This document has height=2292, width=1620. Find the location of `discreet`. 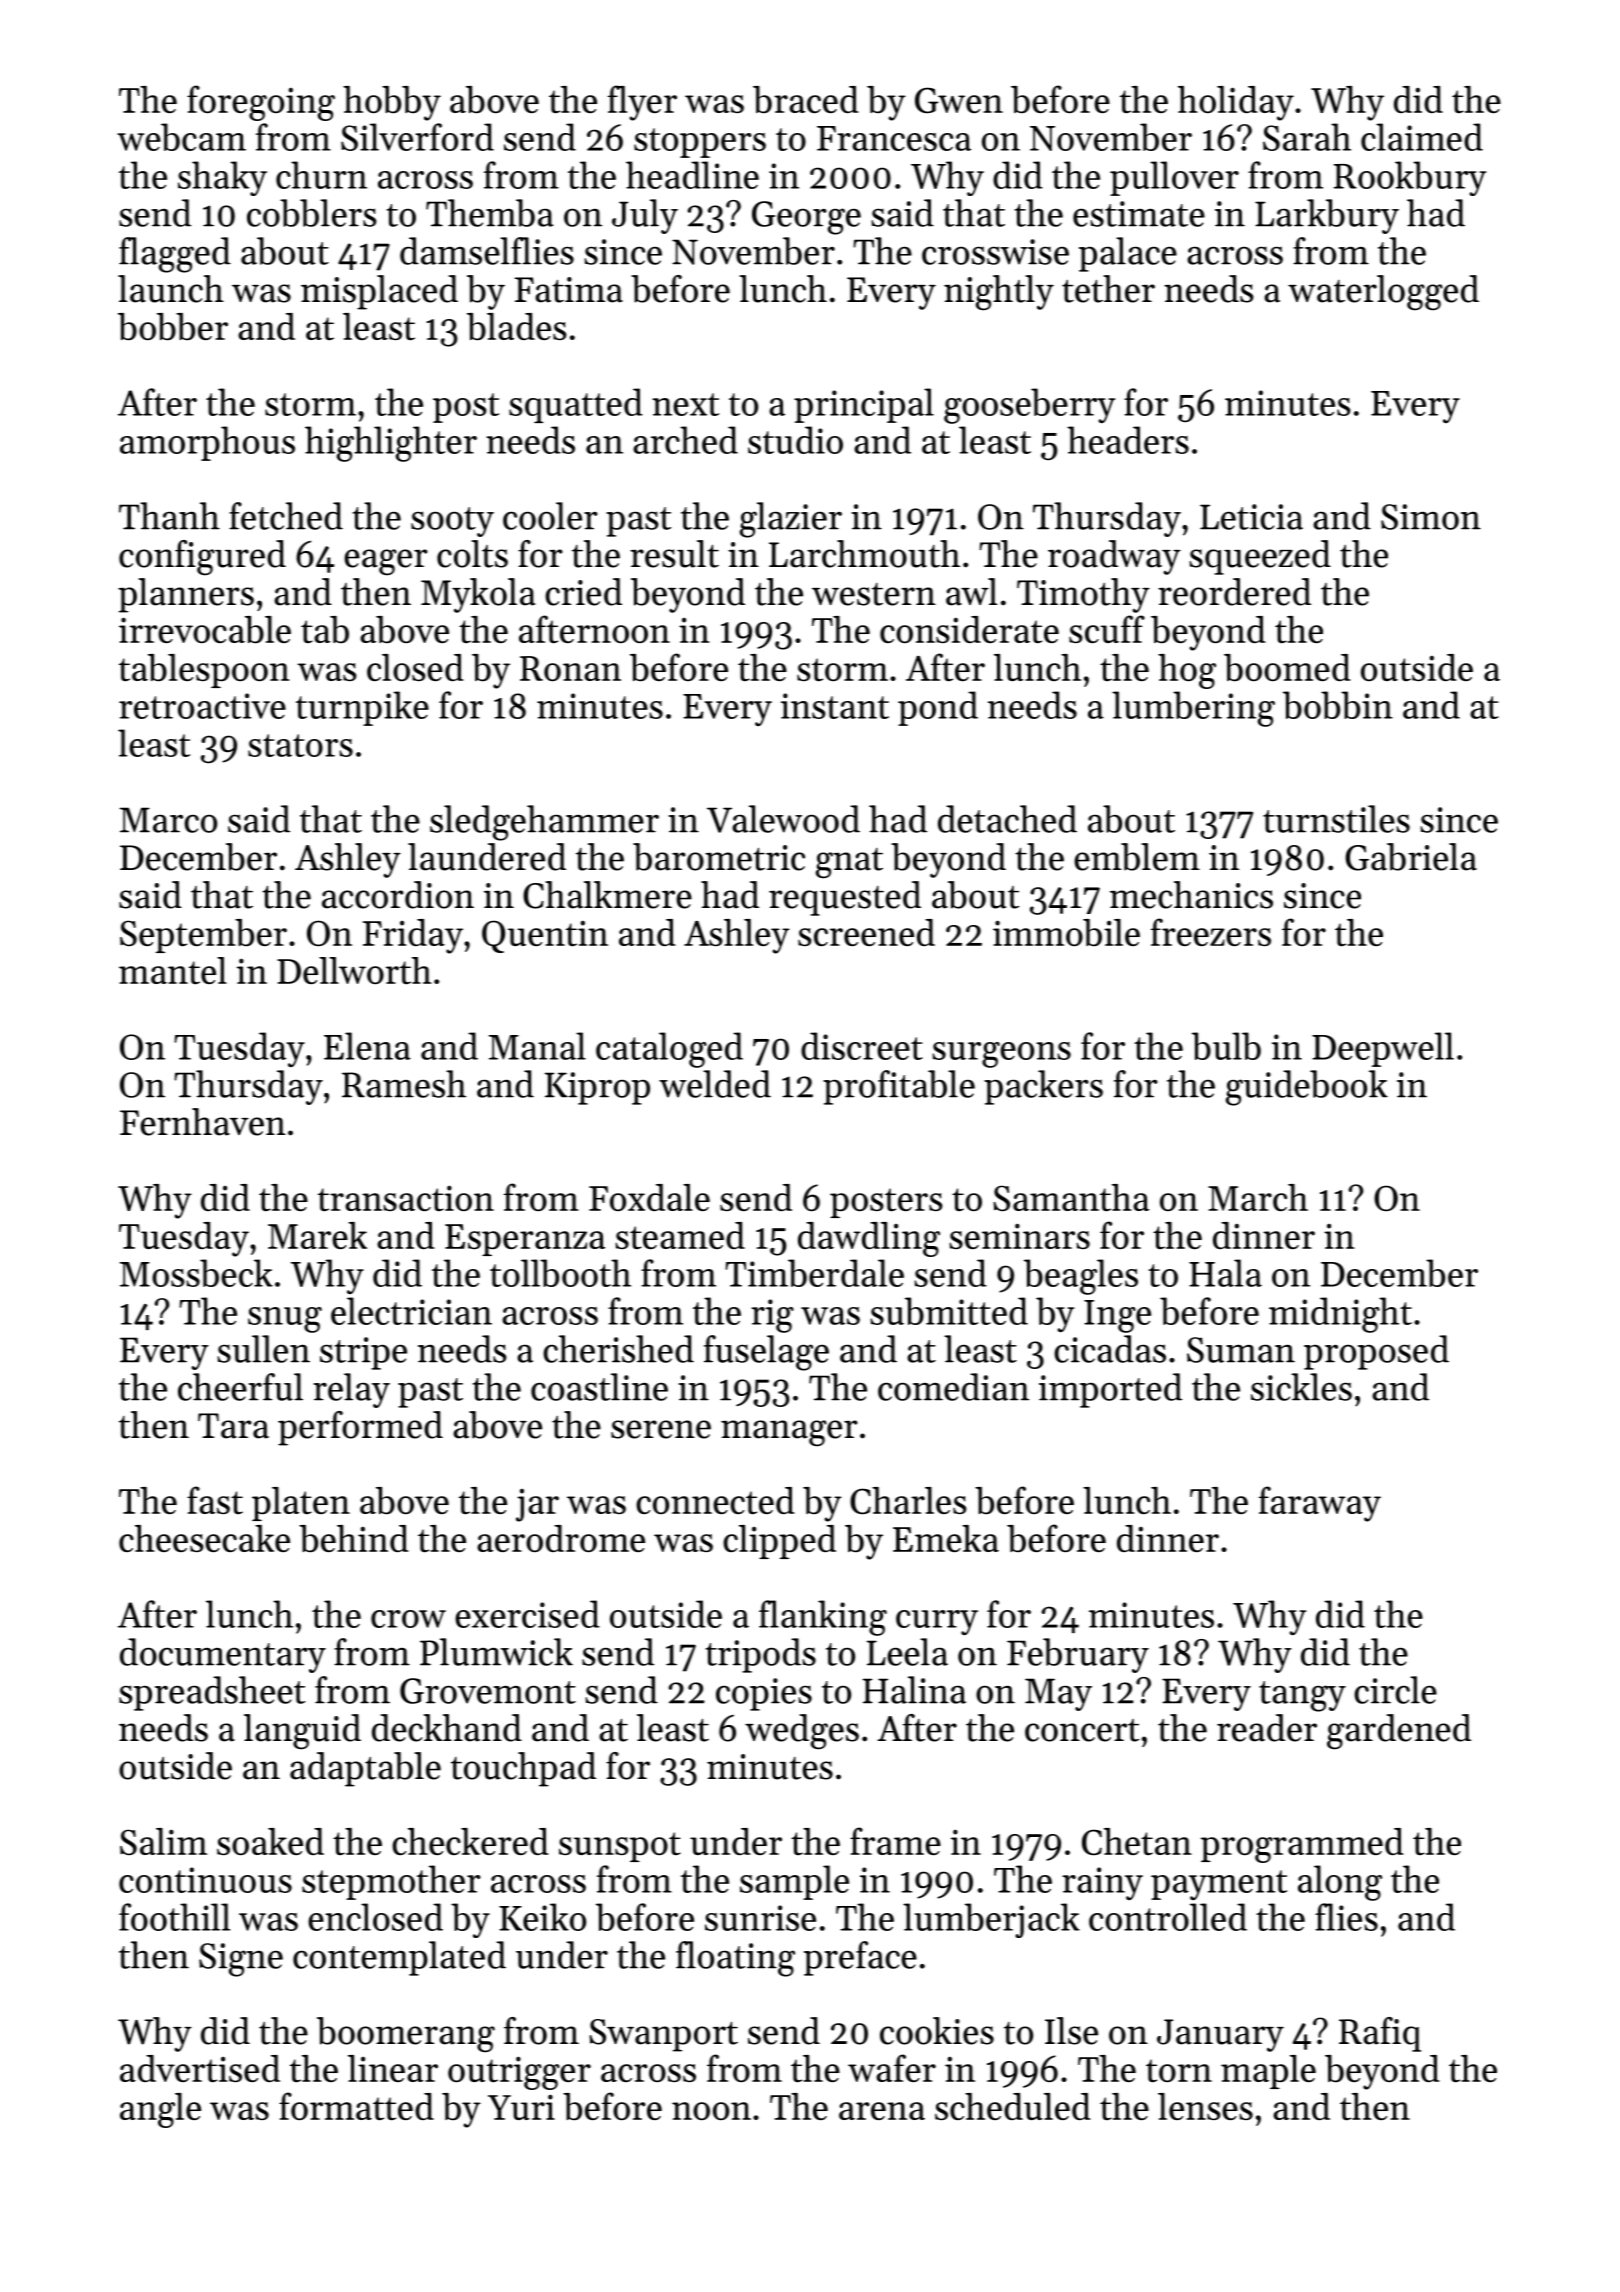

discreet is located at coordinates (862, 1046).
